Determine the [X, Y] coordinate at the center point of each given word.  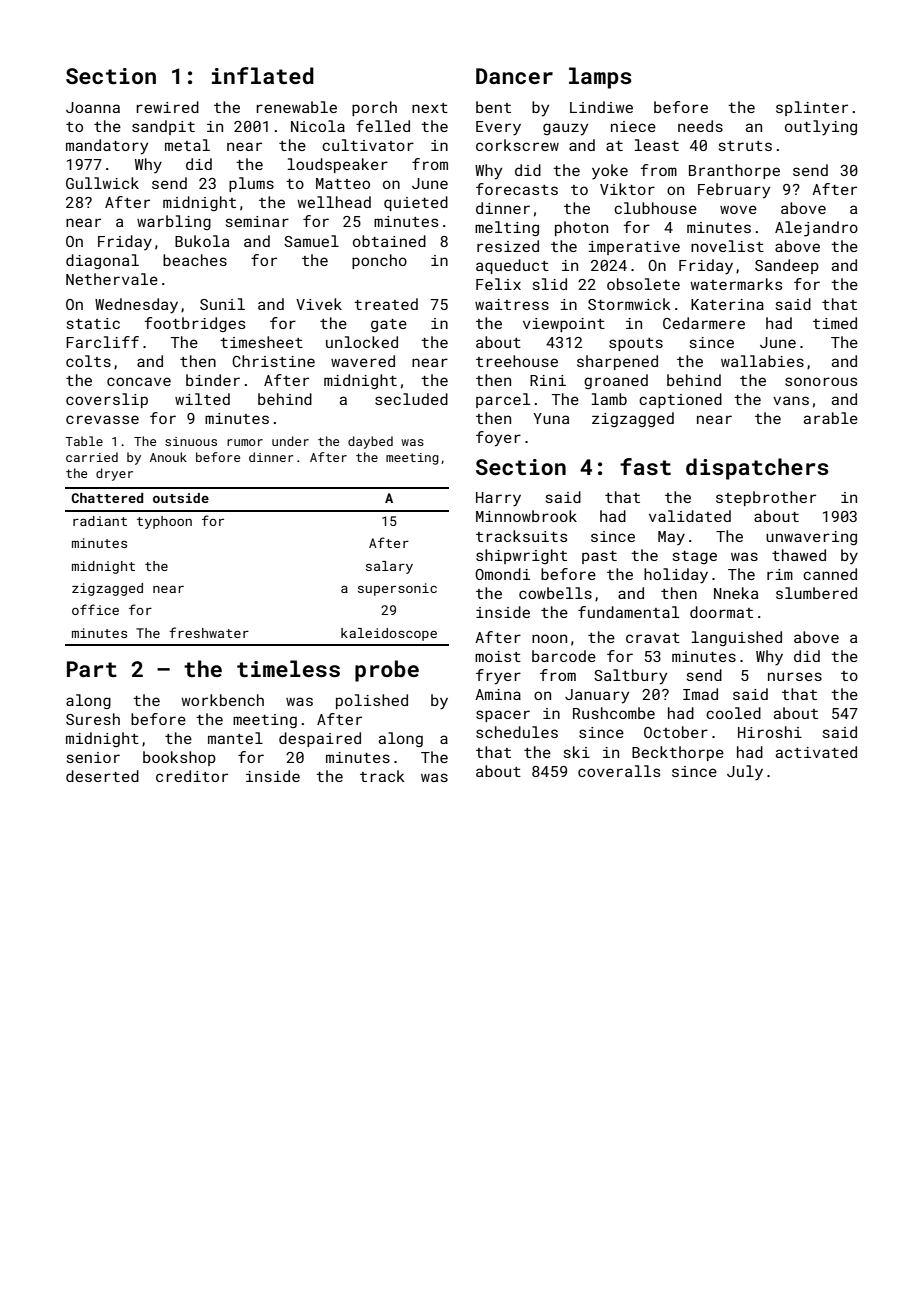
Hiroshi [770, 732]
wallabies [762, 361]
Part [92, 669]
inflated [263, 75]
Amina [498, 694]
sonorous [821, 381]
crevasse [102, 419]
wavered [363, 361]
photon [581, 228]
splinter [812, 108]
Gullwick [102, 183]
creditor [192, 776]
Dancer [514, 76]
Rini [548, 380]
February [734, 191]
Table [84, 441]
